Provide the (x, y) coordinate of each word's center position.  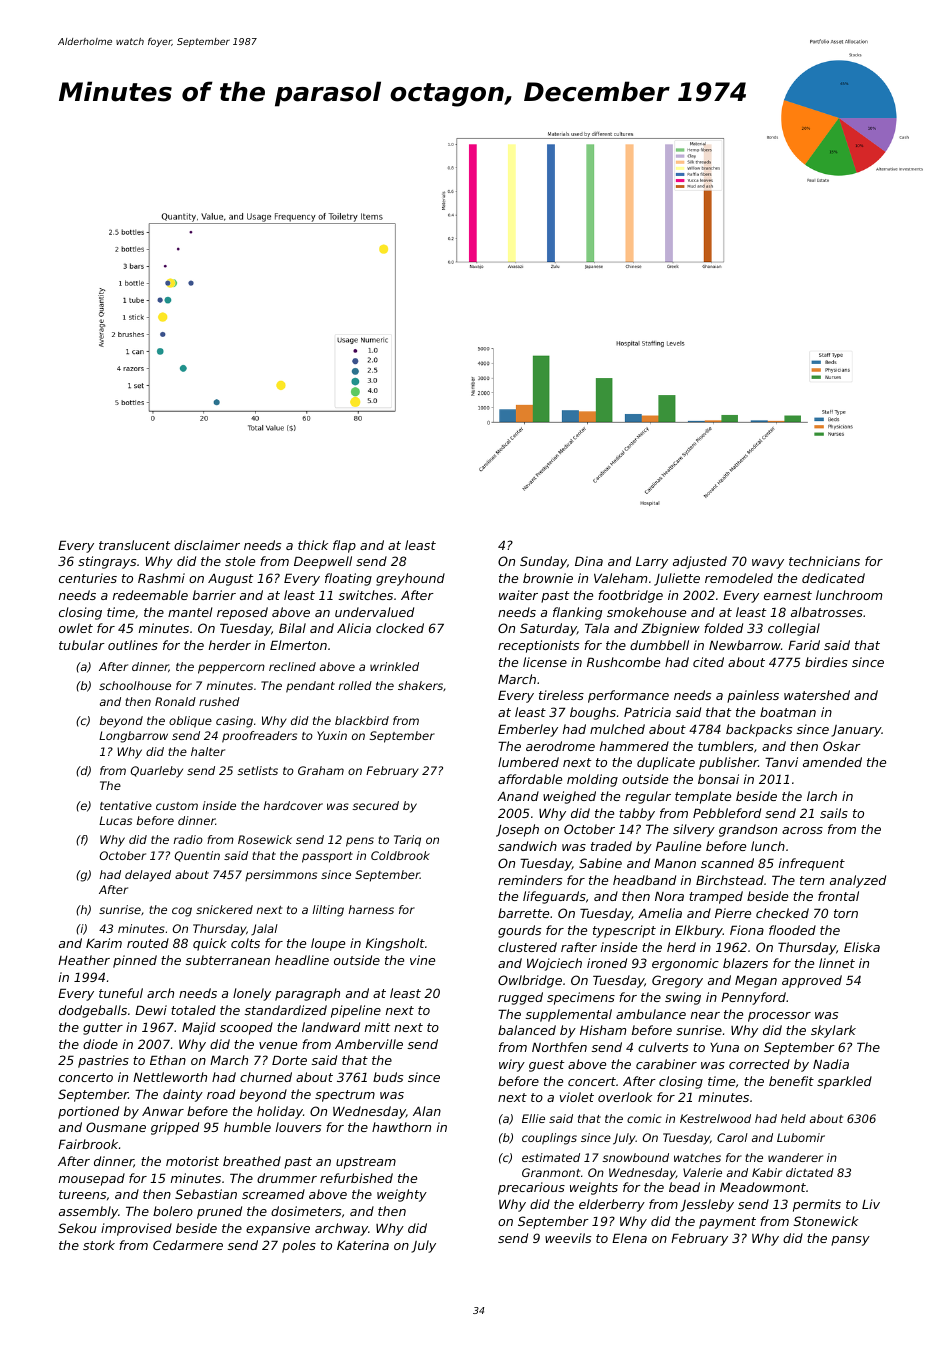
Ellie (533, 1118)
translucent (134, 545)
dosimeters (306, 1211)
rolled (355, 685)
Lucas (115, 820)
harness (371, 909)
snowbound (636, 1157)
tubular (82, 645)
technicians (824, 561)
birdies (826, 662)
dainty (183, 1095)
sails (834, 813)
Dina (589, 561)
